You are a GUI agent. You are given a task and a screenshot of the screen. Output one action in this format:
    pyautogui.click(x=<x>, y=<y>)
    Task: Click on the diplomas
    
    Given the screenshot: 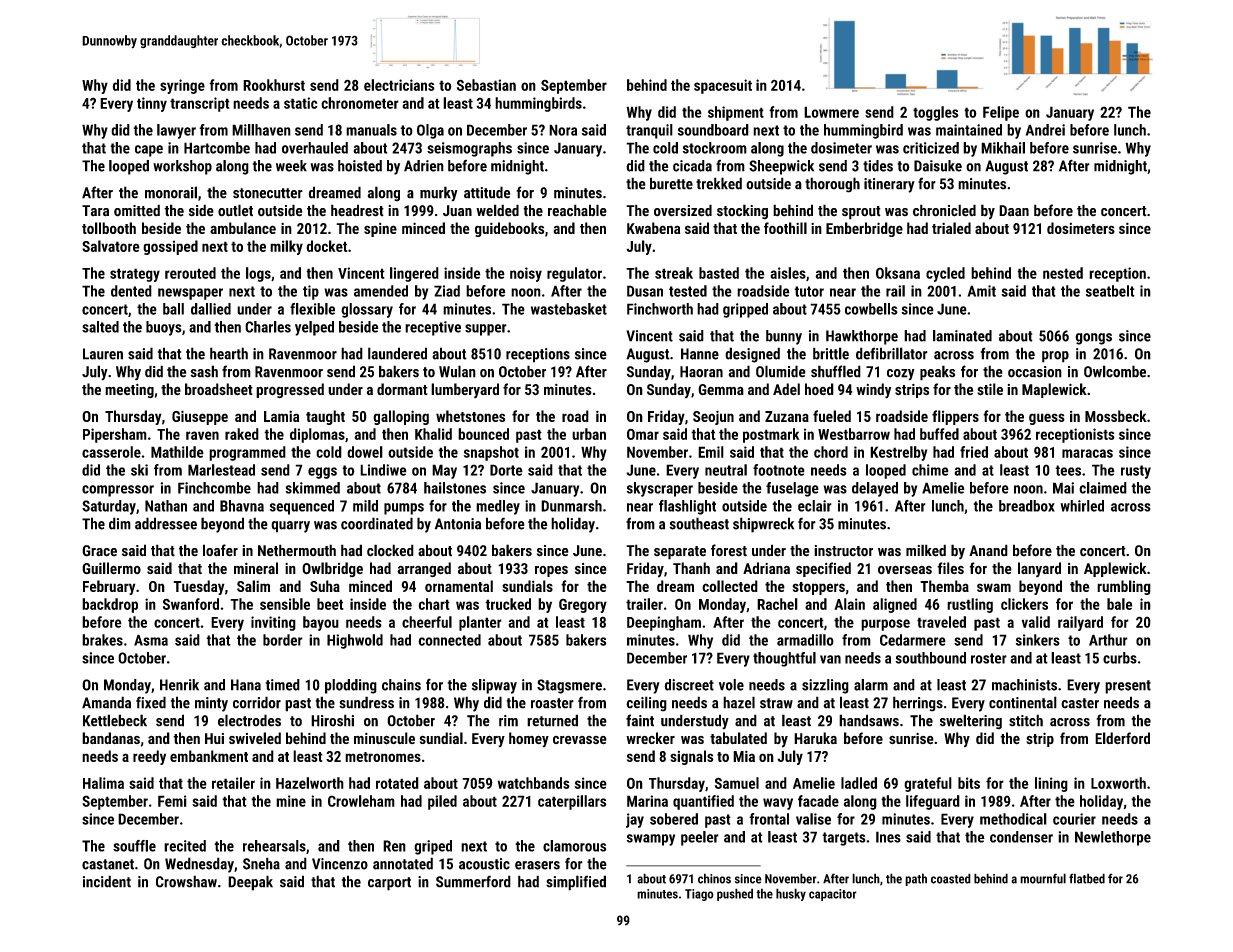 What is the action you would take?
    pyautogui.click(x=317, y=435)
